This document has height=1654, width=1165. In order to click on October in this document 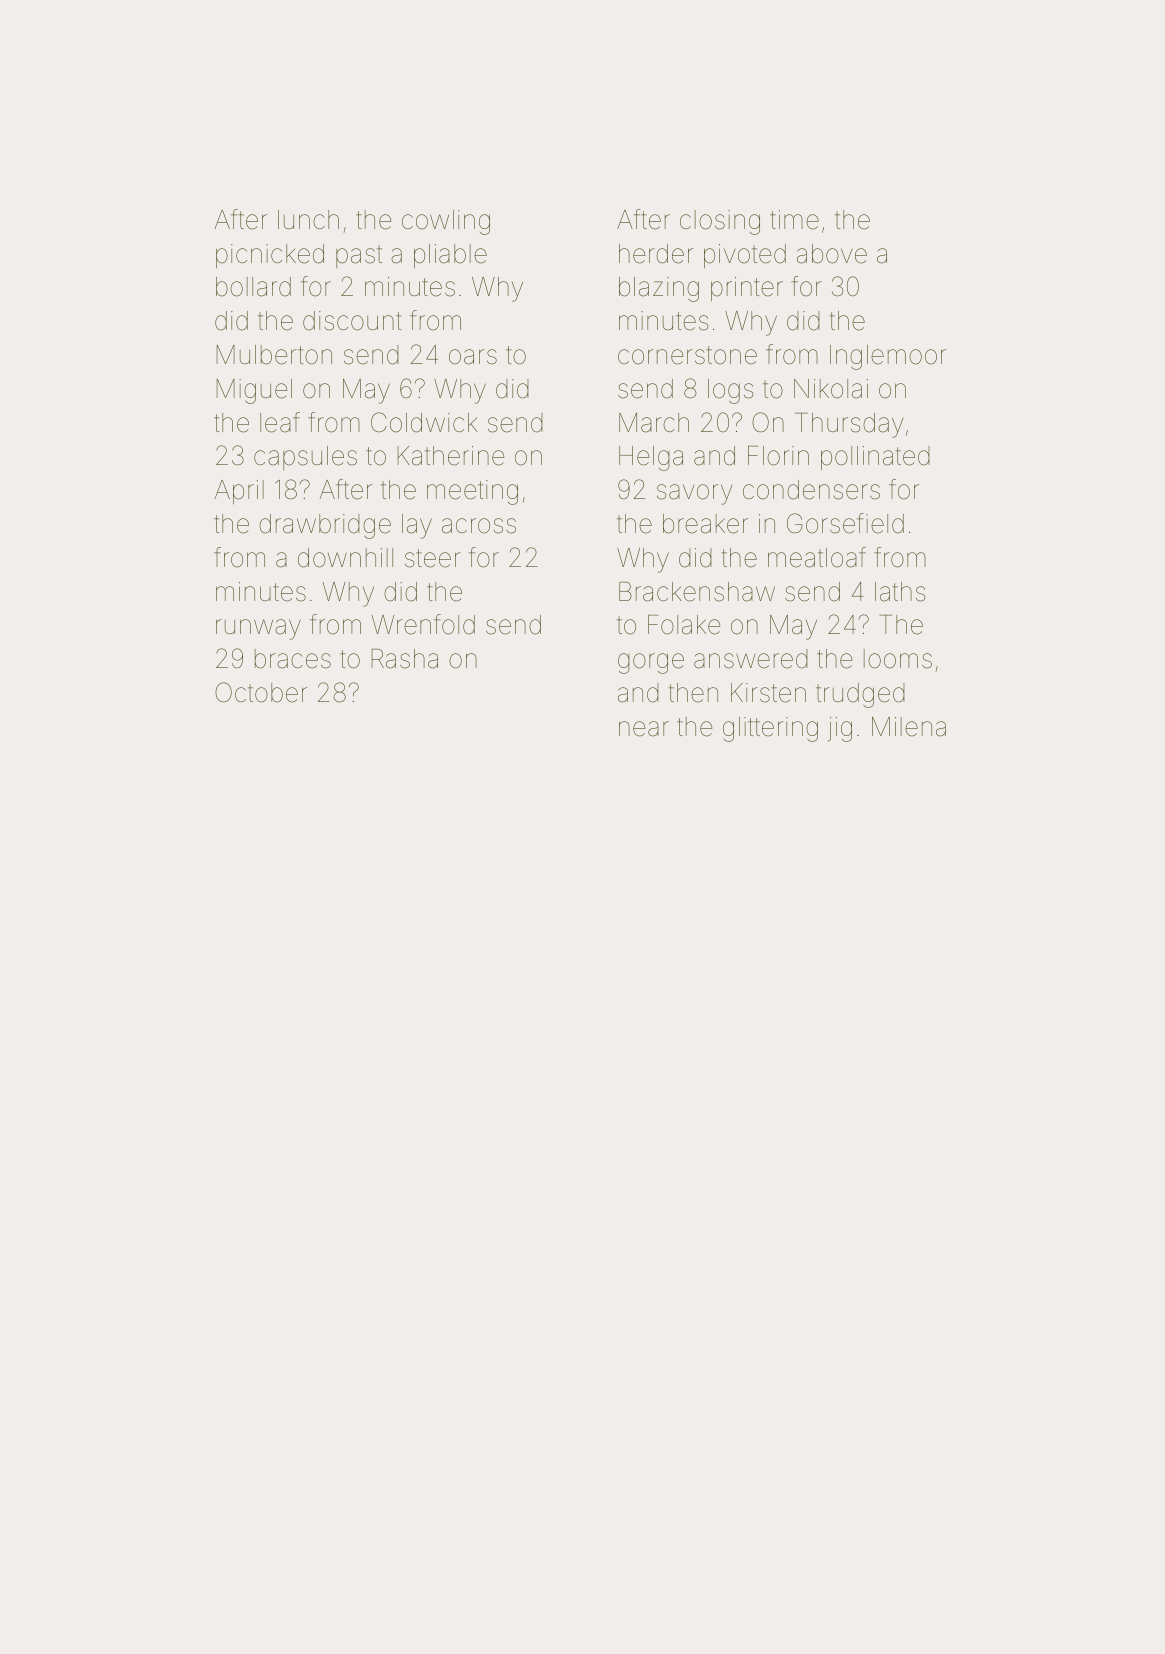, I will do `click(261, 692)`.
